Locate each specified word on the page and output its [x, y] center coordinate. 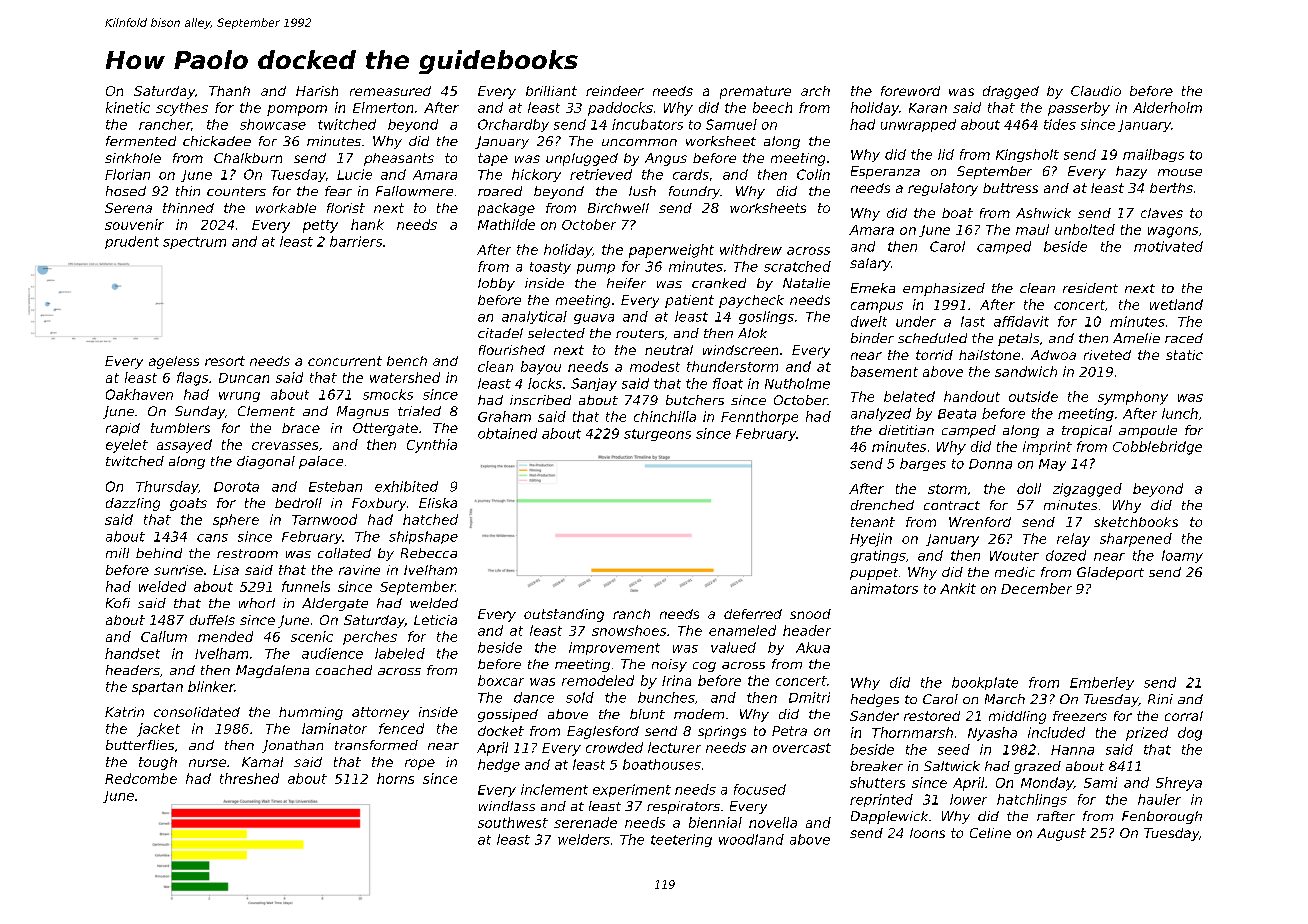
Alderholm [1167, 107]
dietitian [906, 430]
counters [236, 191]
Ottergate [385, 429]
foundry [694, 192]
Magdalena [272, 671]
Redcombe [141, 778]
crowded [614, 747]
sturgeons [657, 435]
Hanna [1072, 750]
